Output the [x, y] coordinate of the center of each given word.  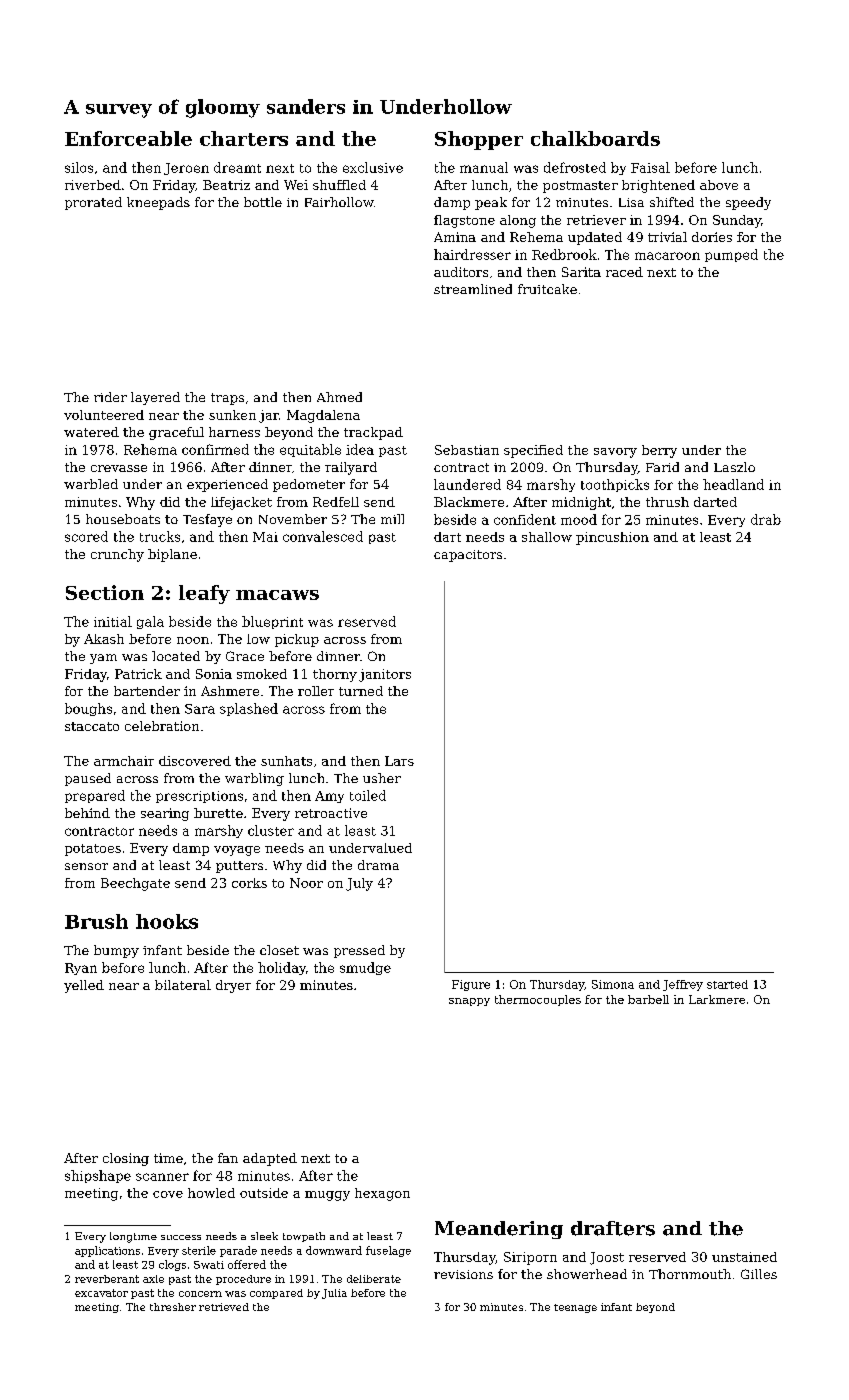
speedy [748, 203]
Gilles [759, 1274]
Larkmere [717, 999]
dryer [233, 986]
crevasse [119, 468]
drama [378, 865]
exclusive [373, 167]
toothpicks [615, 485]
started [727, 984]
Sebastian [467, 450]
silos [79, 167]
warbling [254, 779]
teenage [575, 1308]
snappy [469, 1002]
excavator [101, 1293]
